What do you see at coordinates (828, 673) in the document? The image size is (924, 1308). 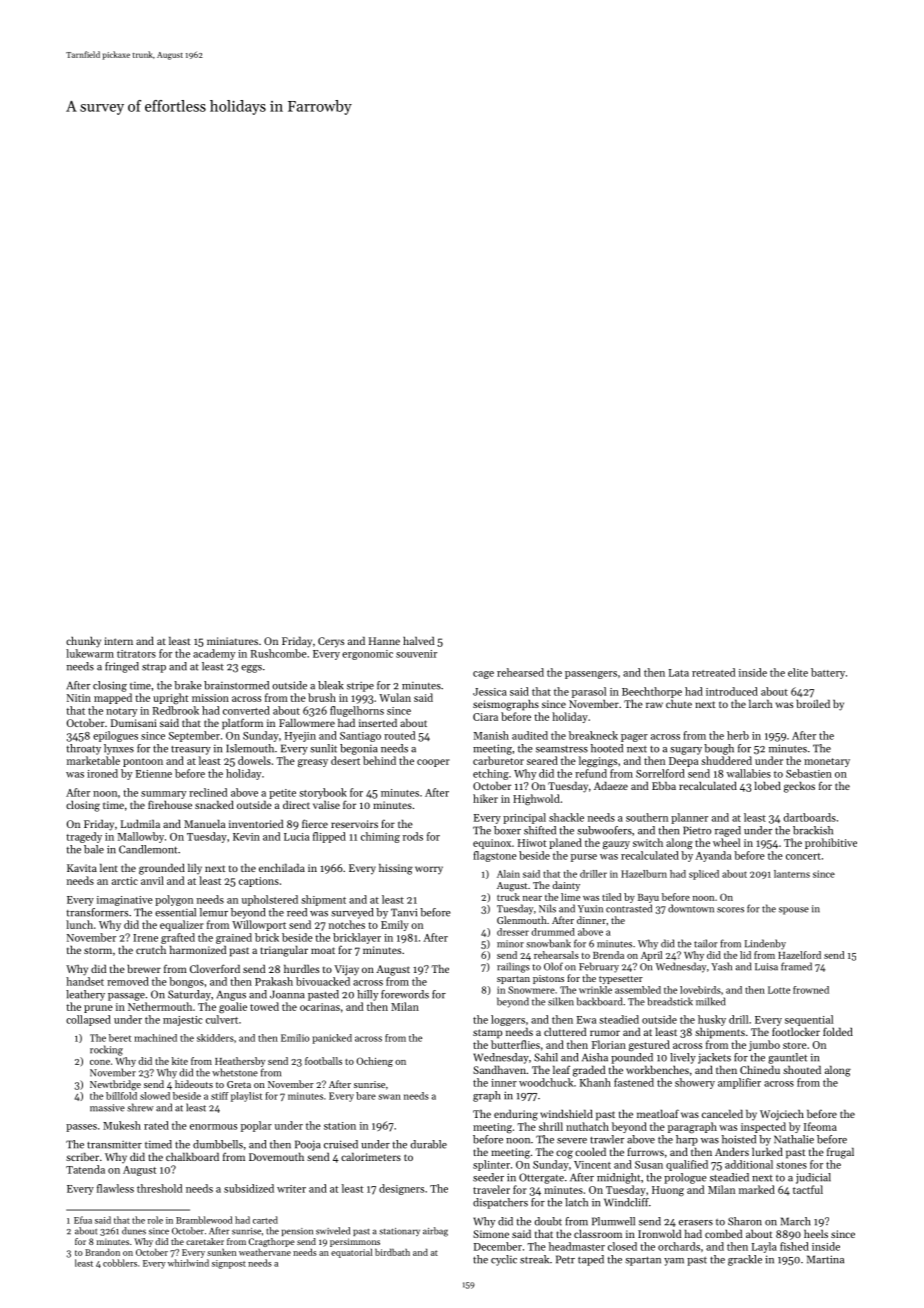 I see `battery` at bounding box center [828, 673].
